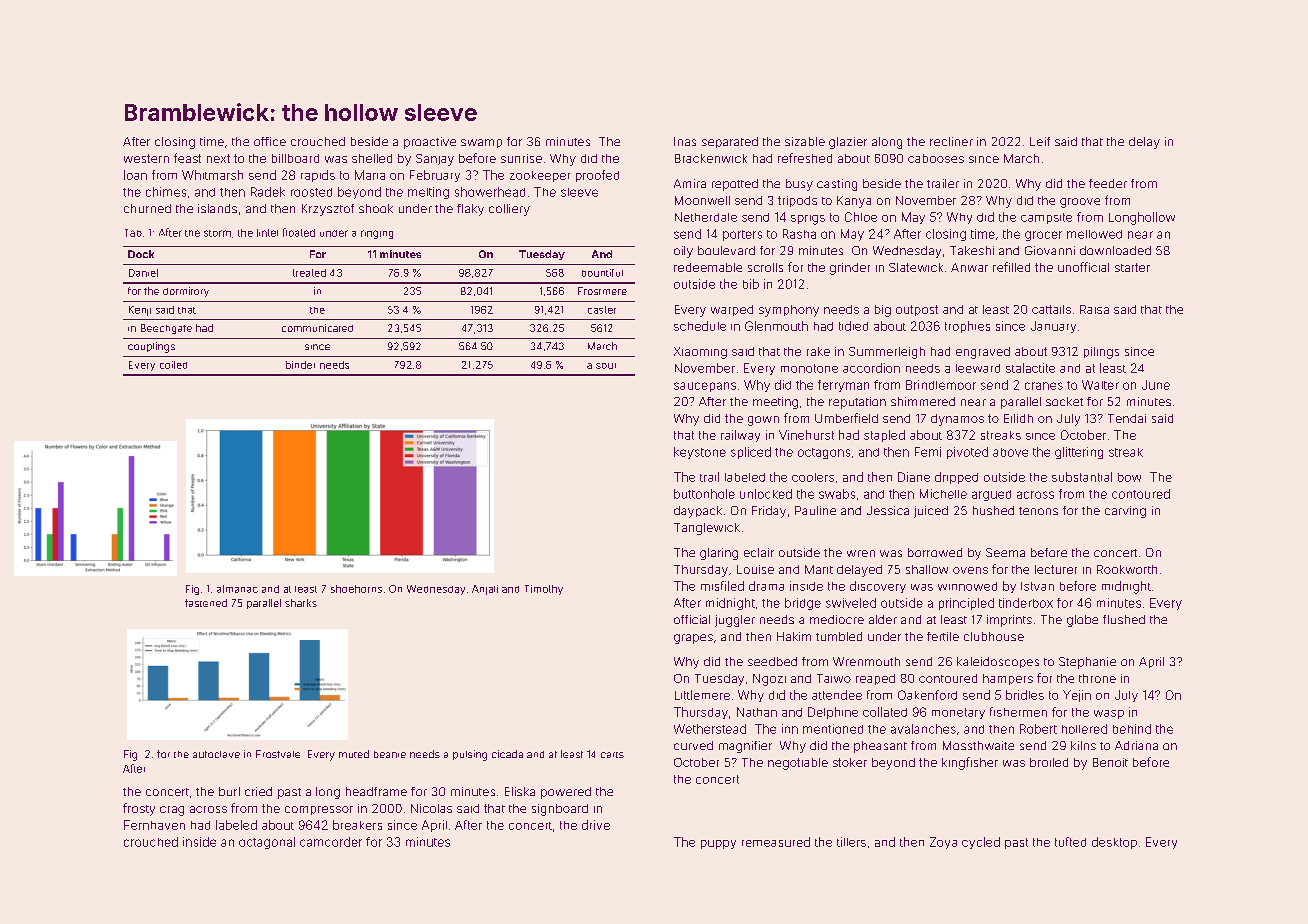 This image has height=924, width=1308. Describe the element at coordinates (815, 510) in the image. I see `Pauline` at that location.
